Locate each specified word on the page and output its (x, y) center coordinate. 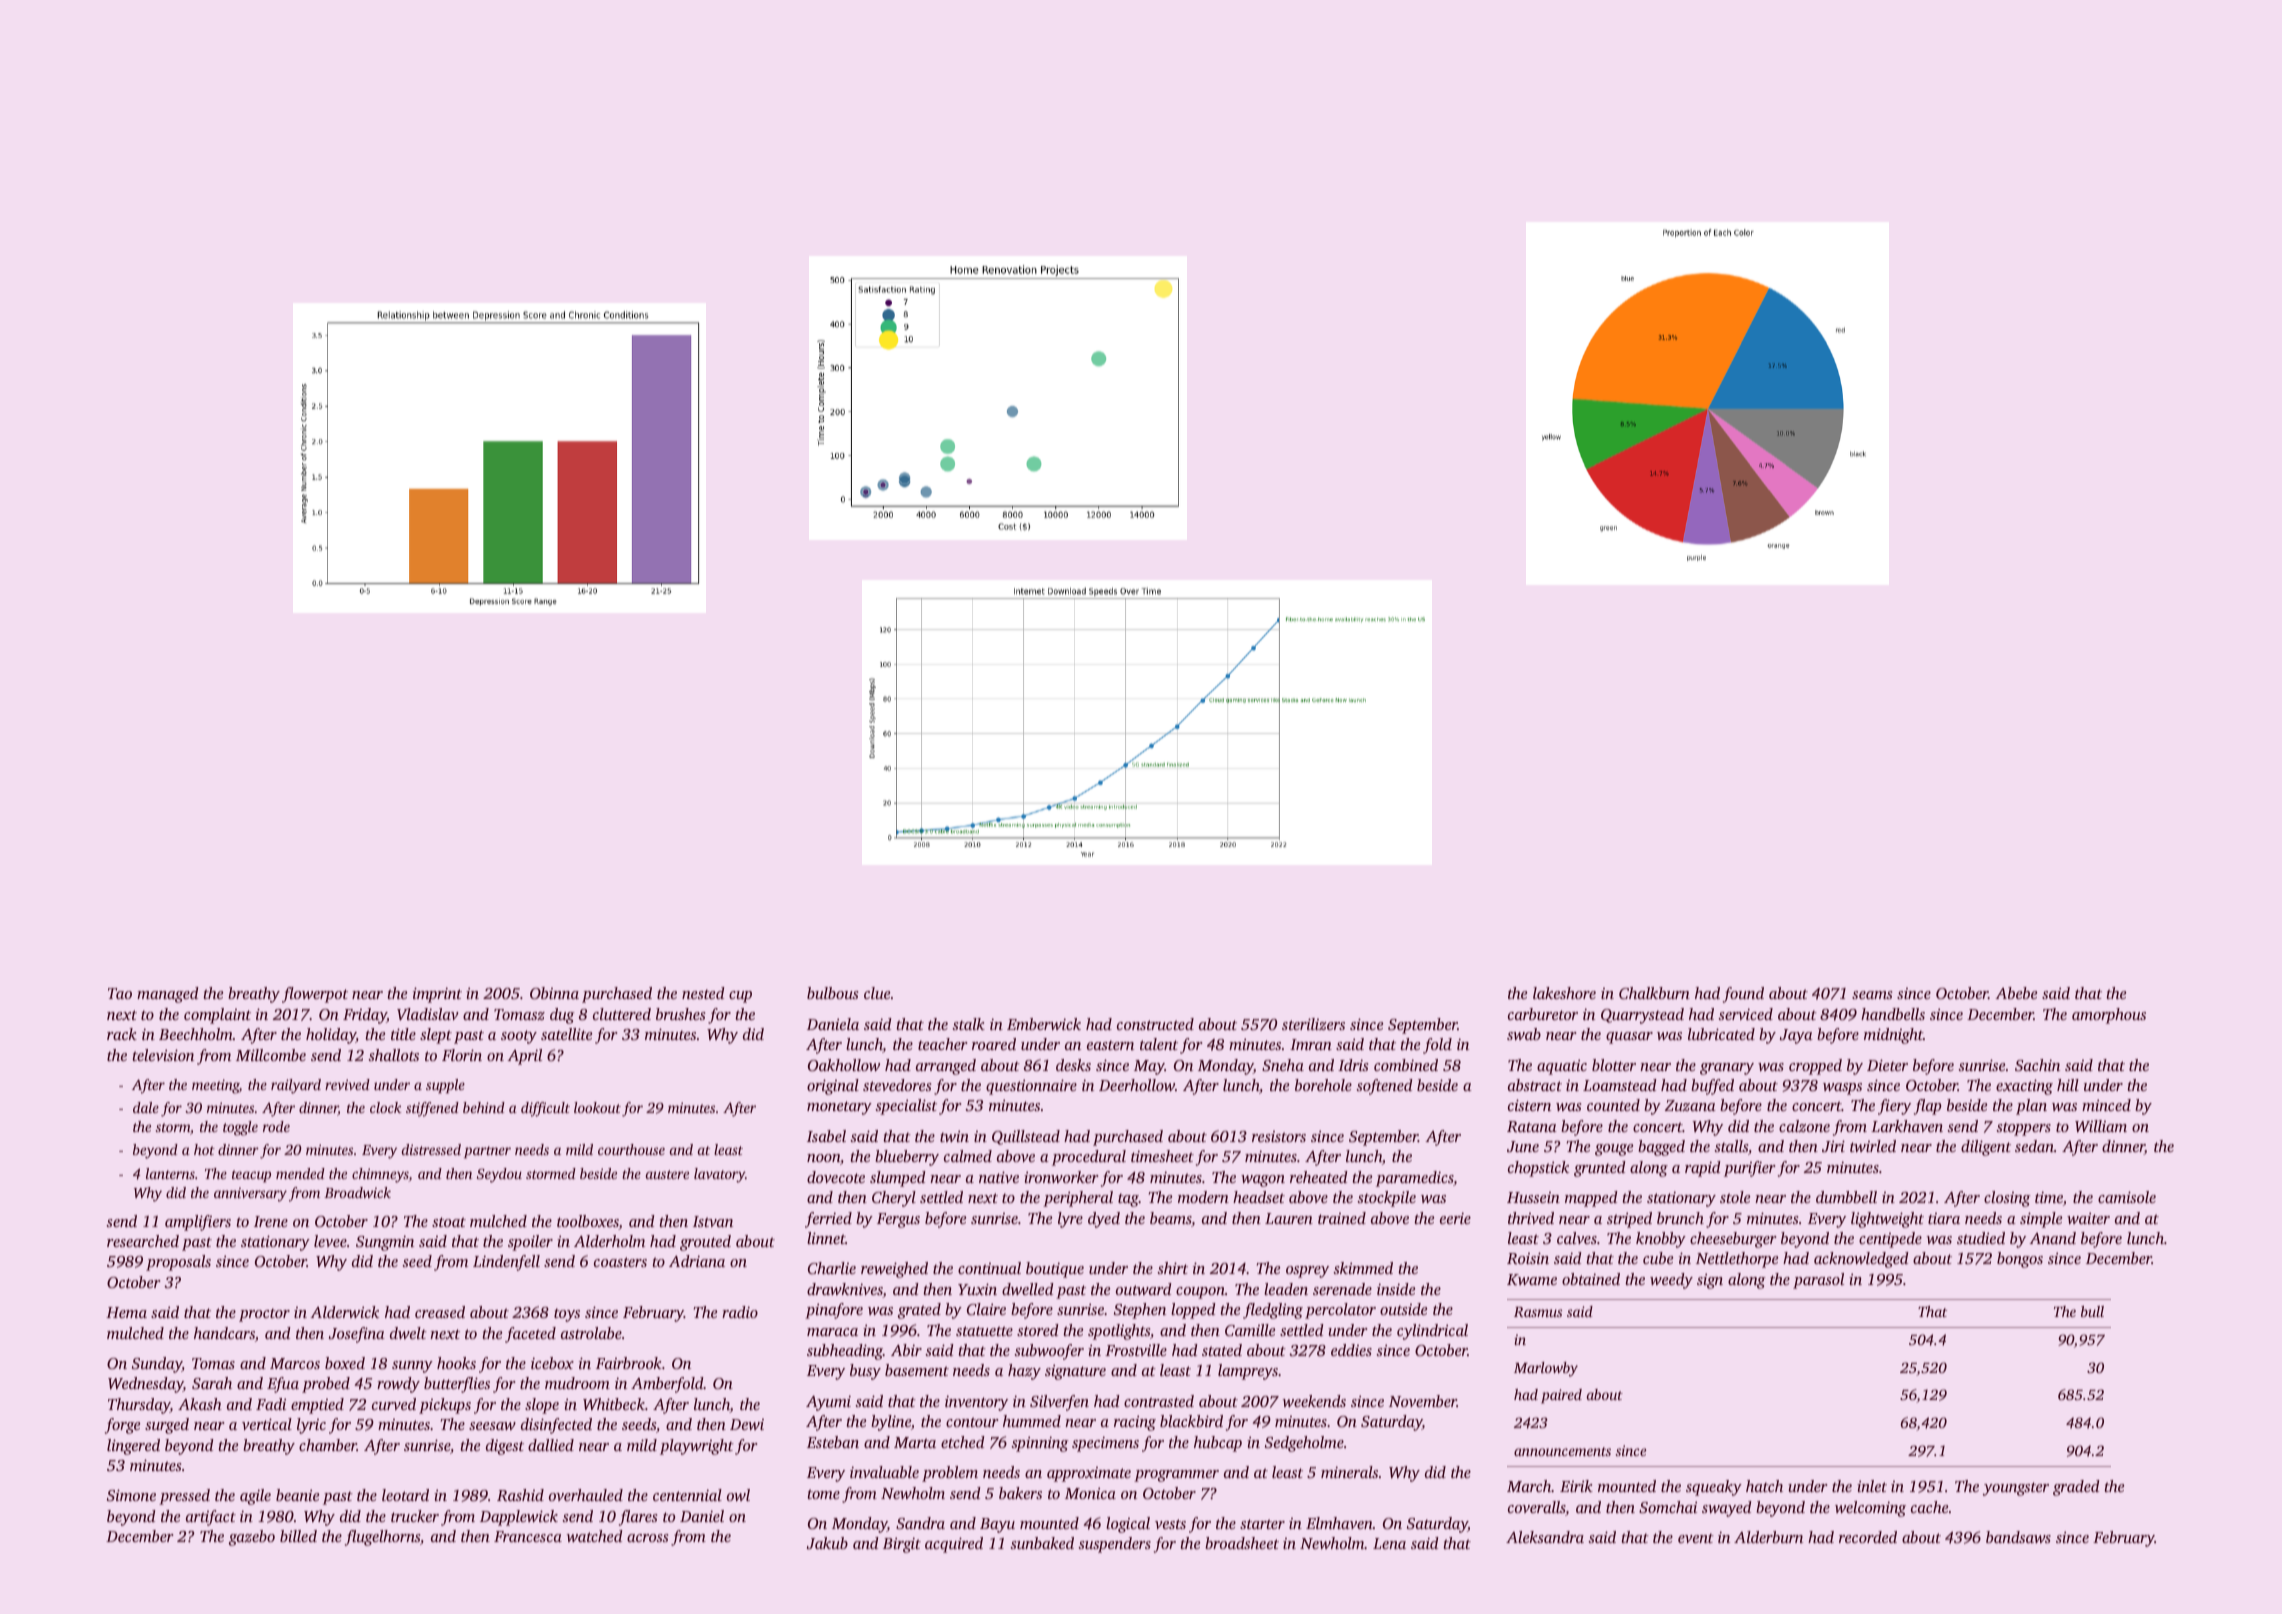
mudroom (577, 1383)
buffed (1712, 1087)
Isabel (826, 1136)
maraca (832, 1332)
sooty (519, 1037)
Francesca (528, 1536)
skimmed (1363, 1268)
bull (2092, 1311)
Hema (126, 1312)
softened (1384, 1087)
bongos (2020, 1260)
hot (204, 1149)
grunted (1600, 1169)
